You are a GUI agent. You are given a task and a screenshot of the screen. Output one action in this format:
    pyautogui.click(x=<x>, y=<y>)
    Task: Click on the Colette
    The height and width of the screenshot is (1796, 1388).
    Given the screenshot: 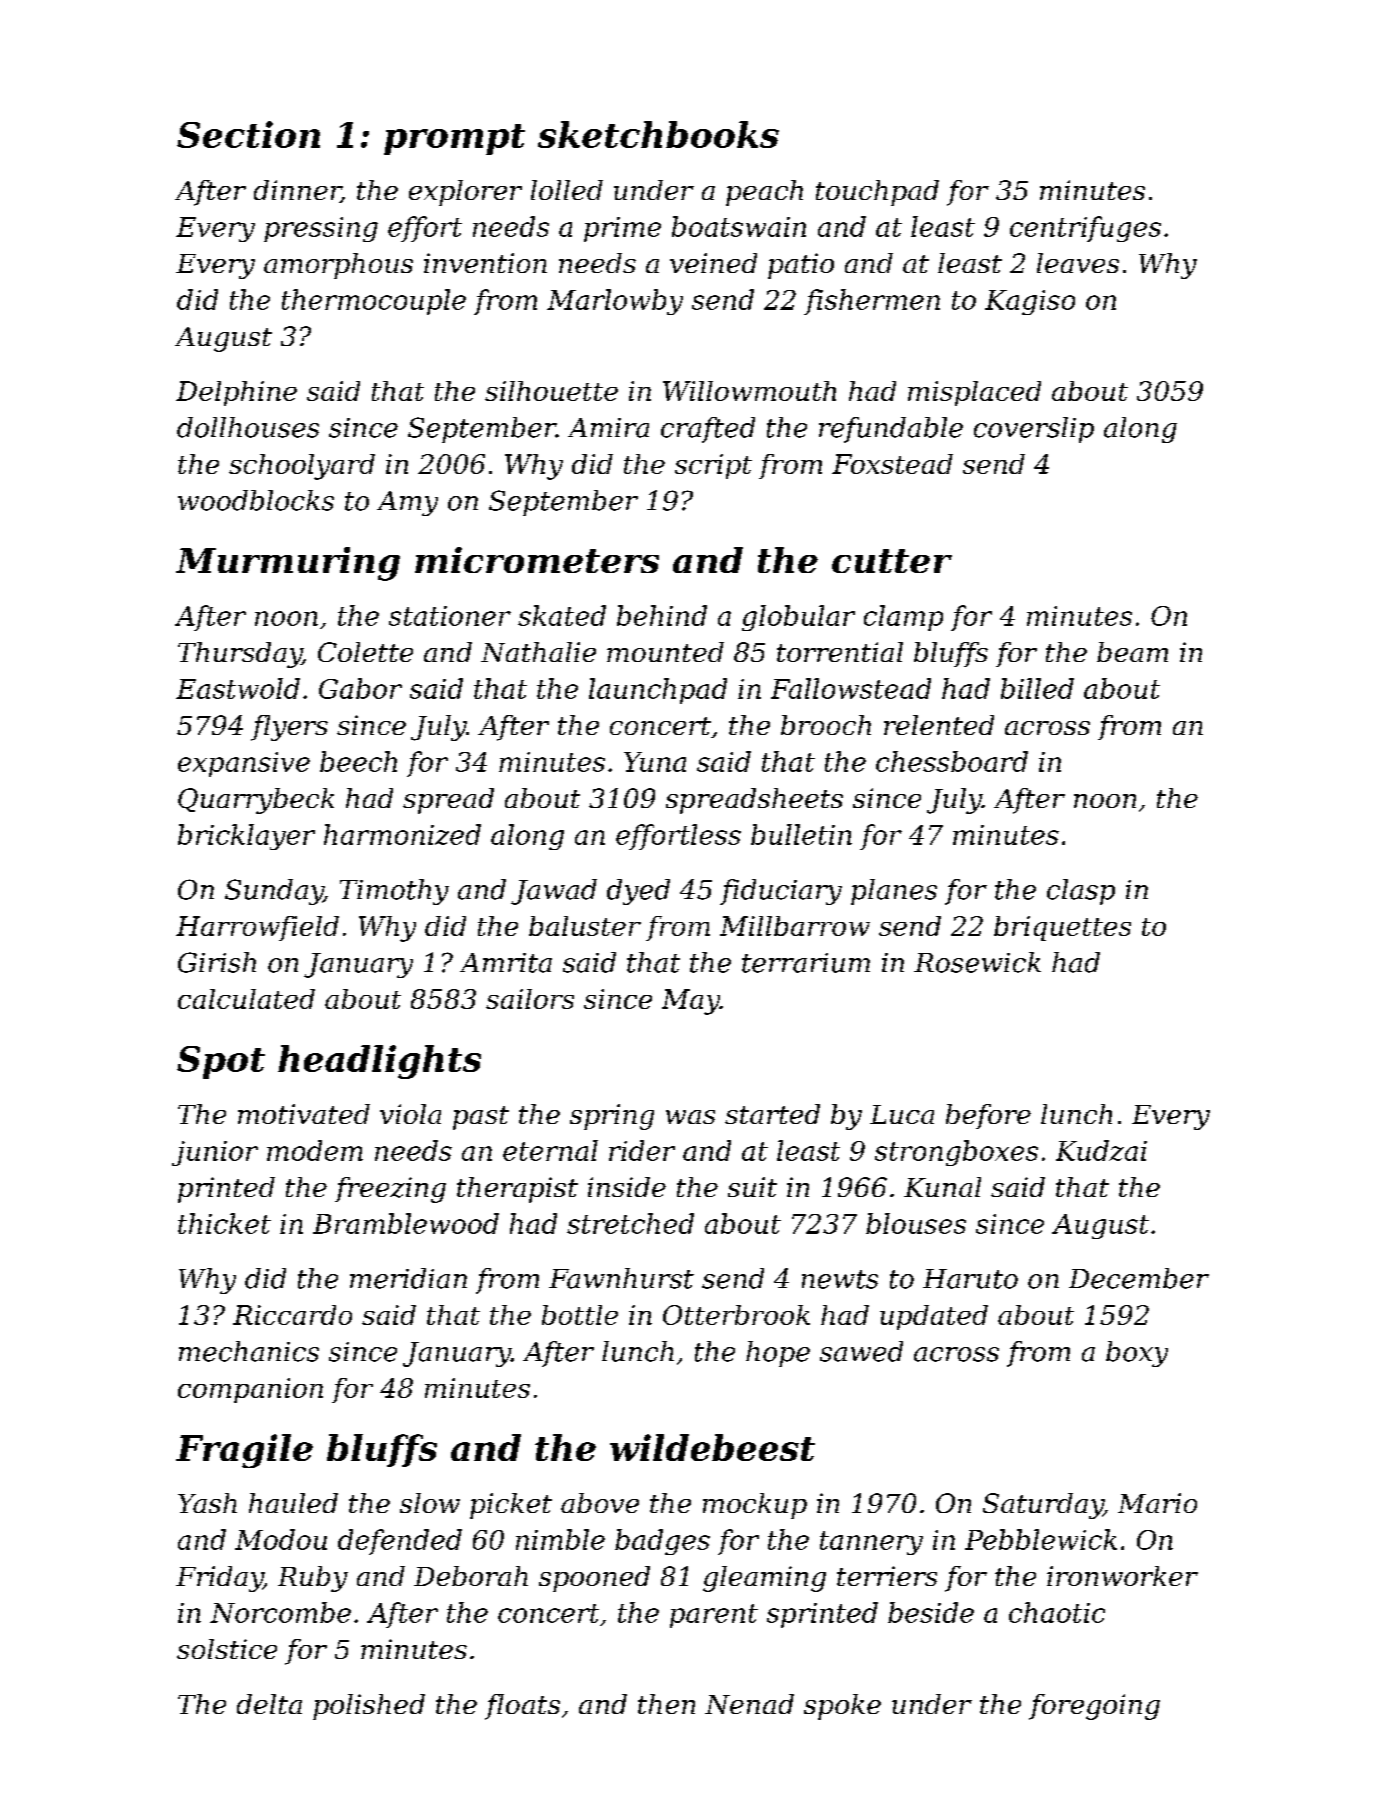 What is the action you would take?
    pyautogui.click(x=365, y=652)
